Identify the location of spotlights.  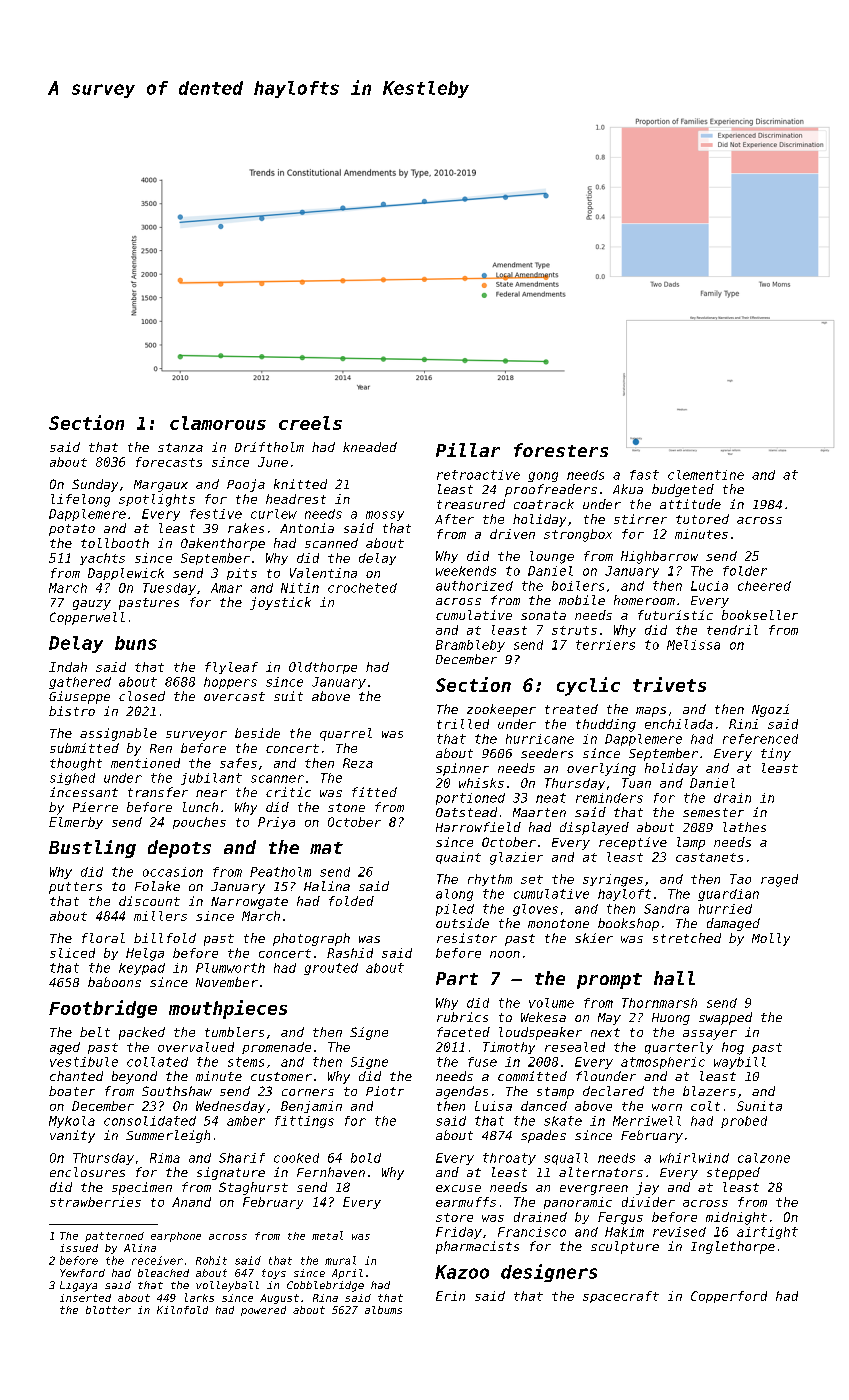
(157, 500).
